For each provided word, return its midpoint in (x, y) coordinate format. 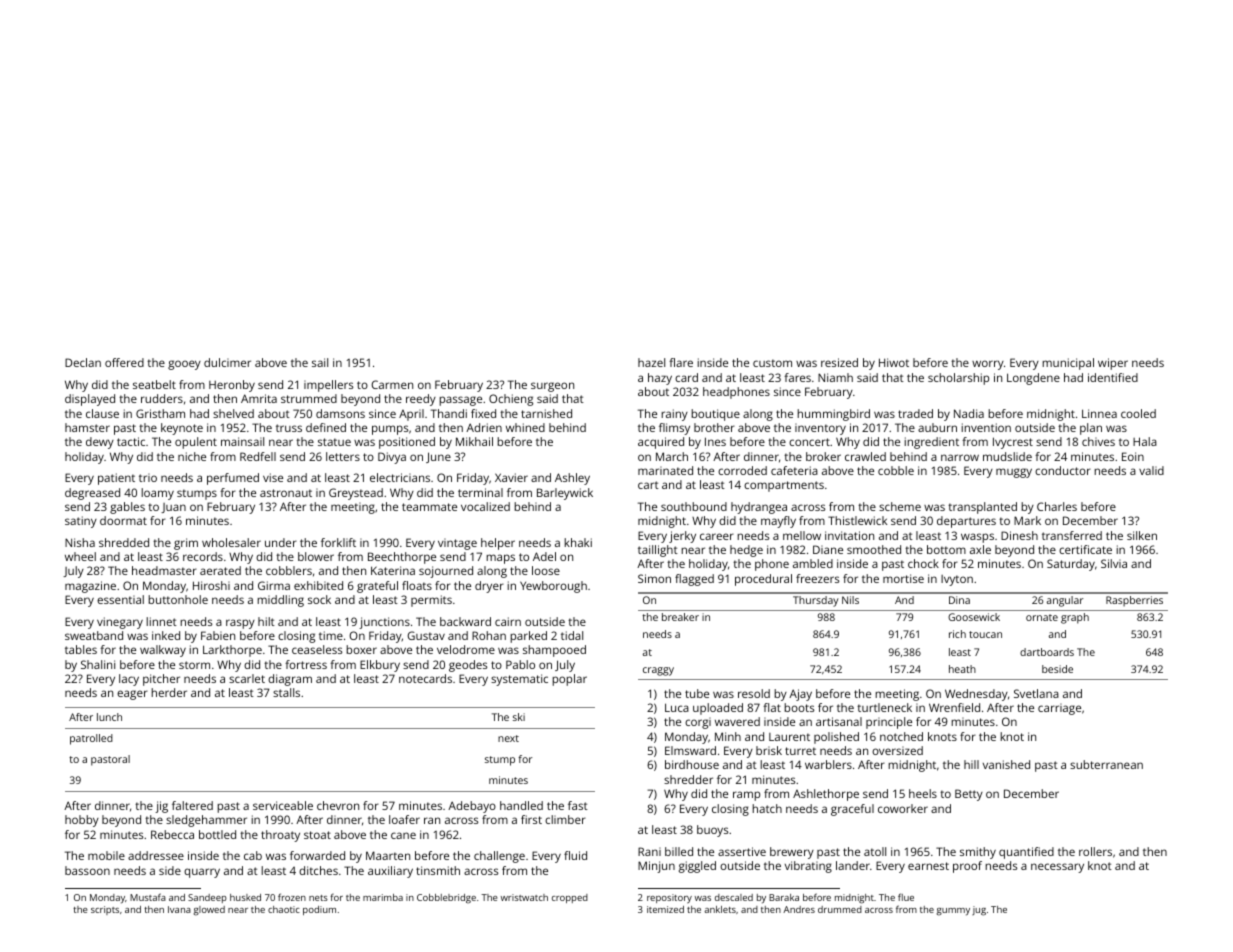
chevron (338, 805)
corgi (698, 723)
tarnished (546, 413)
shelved (233, 413)
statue (334, 442)
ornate (1042, 617)
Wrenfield (954, 707)
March (672, 456)
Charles (1057, 506)
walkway (163, 651)
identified (1113, 377)
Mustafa (148, 897)
